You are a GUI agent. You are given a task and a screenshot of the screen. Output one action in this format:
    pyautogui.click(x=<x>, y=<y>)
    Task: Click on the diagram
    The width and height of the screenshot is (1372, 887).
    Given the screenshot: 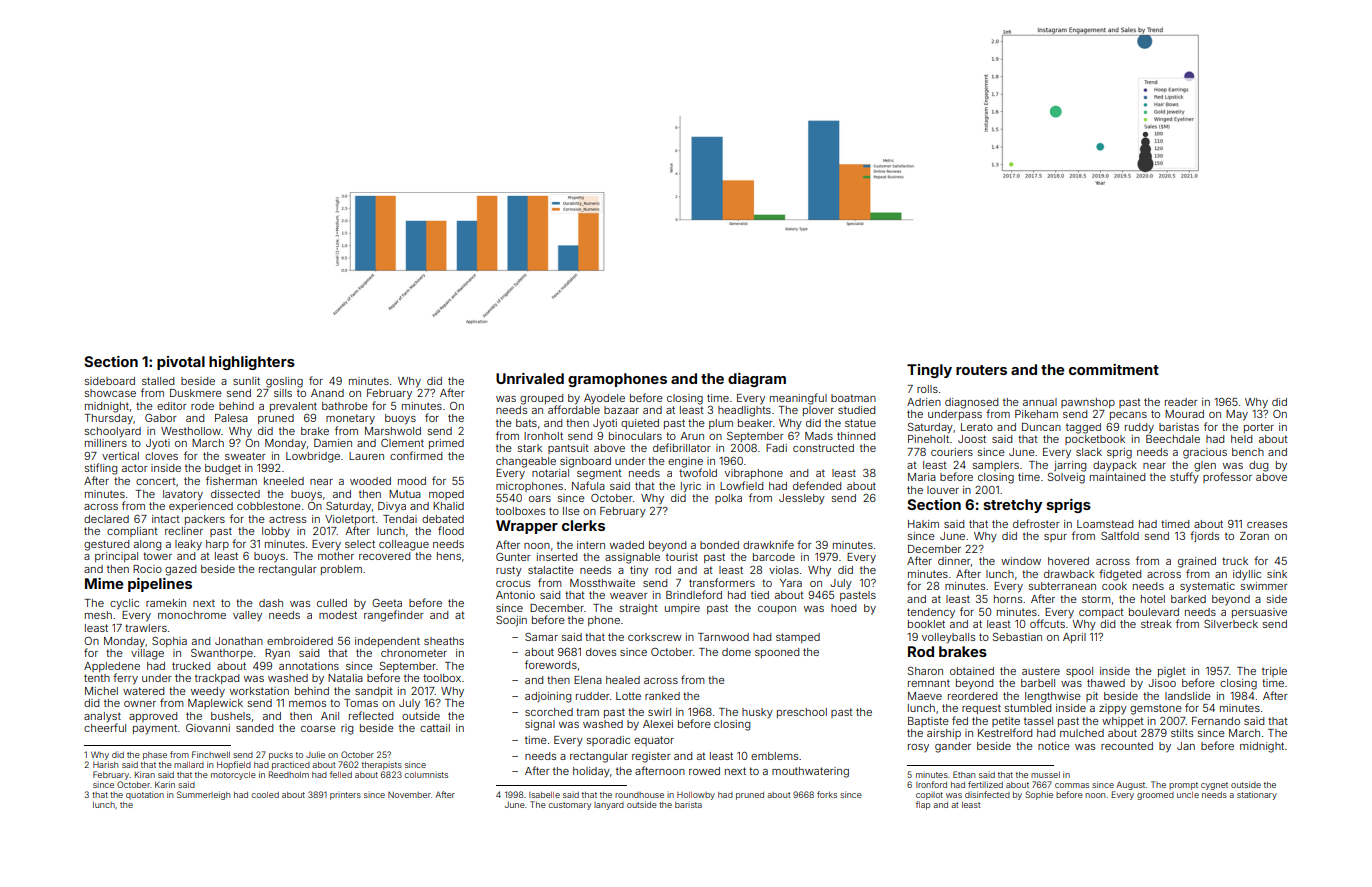 What is the action you would take?
    pyautogui.click(x=757, y=380)
